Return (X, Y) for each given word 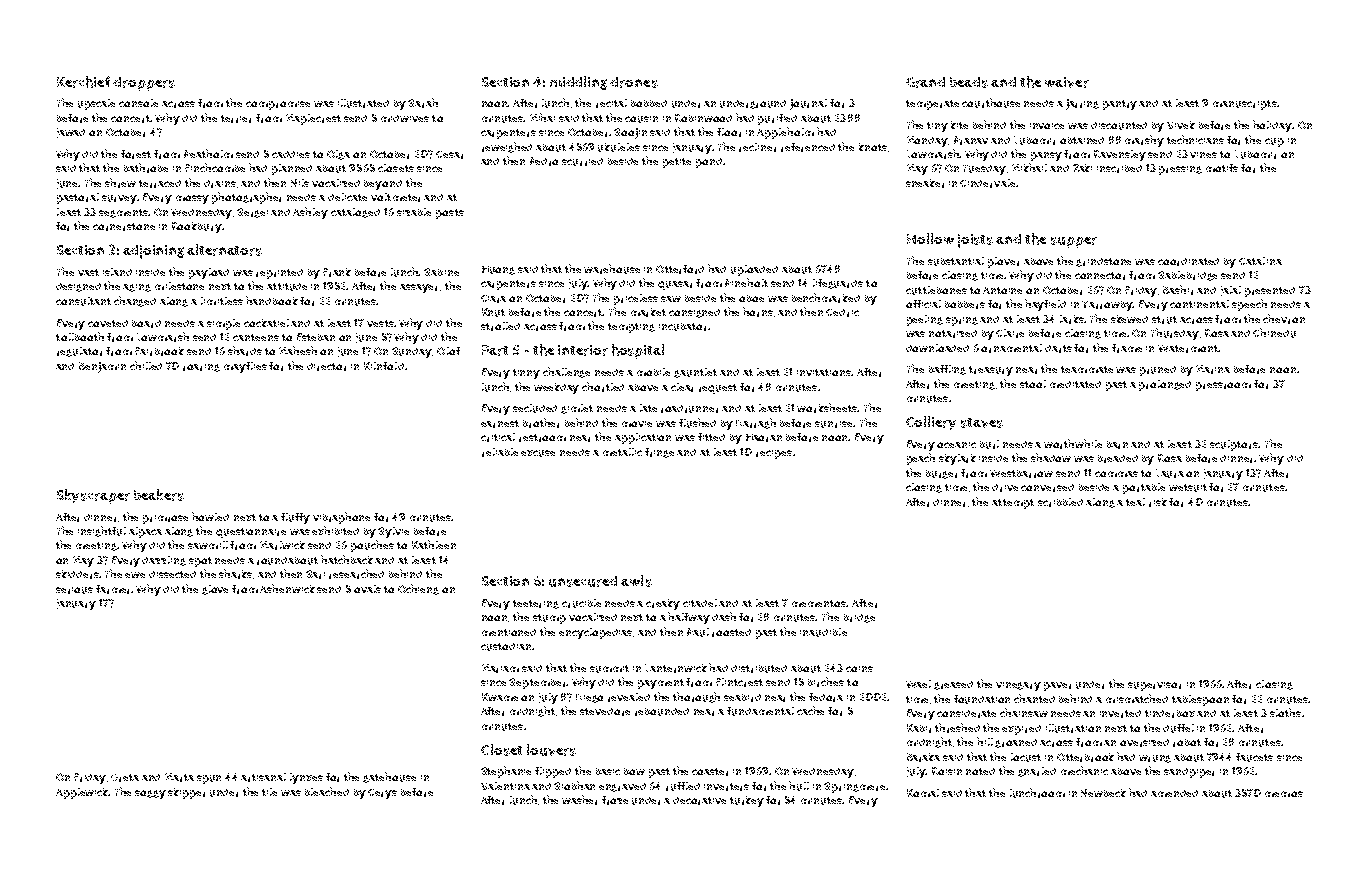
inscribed (1119, 169)
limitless (222, 301)
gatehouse (389, 777)
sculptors (1234, 445)
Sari (315, 574)
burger (941, 474)
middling (578, 83)
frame (1127, 348)
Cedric (842, 313)
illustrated (363, 103)
